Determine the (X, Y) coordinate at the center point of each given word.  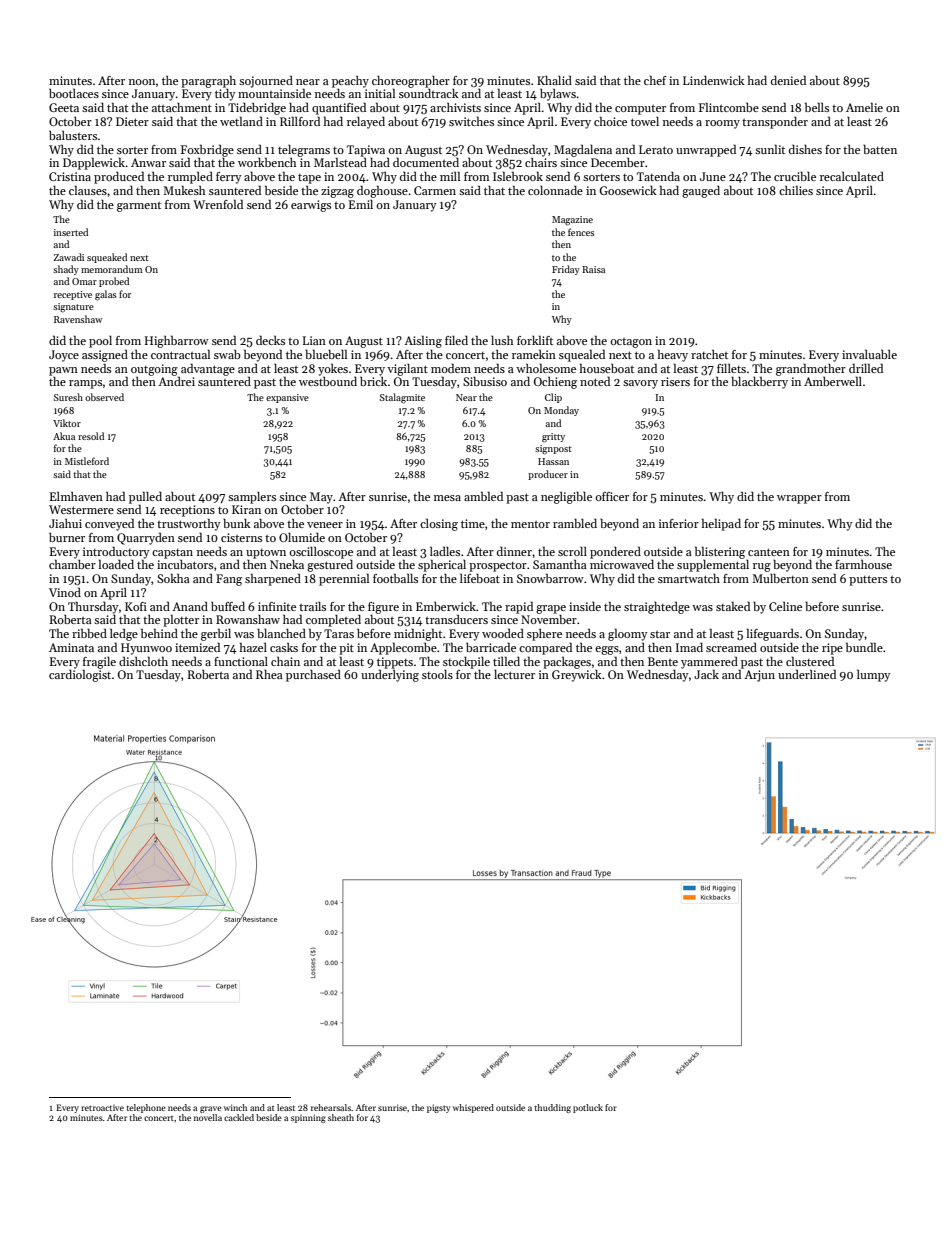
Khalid (554, 80)
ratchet (709, 354)
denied (788, 80)
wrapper (799, 499)
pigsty (438, 1108)
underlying (390, 675)
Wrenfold (218, 204)
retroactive (102, 1108)
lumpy (874, 675)
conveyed (109, 524)
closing (439, 524)
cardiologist (80, 675)
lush (502, 340)
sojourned (266, 81)
